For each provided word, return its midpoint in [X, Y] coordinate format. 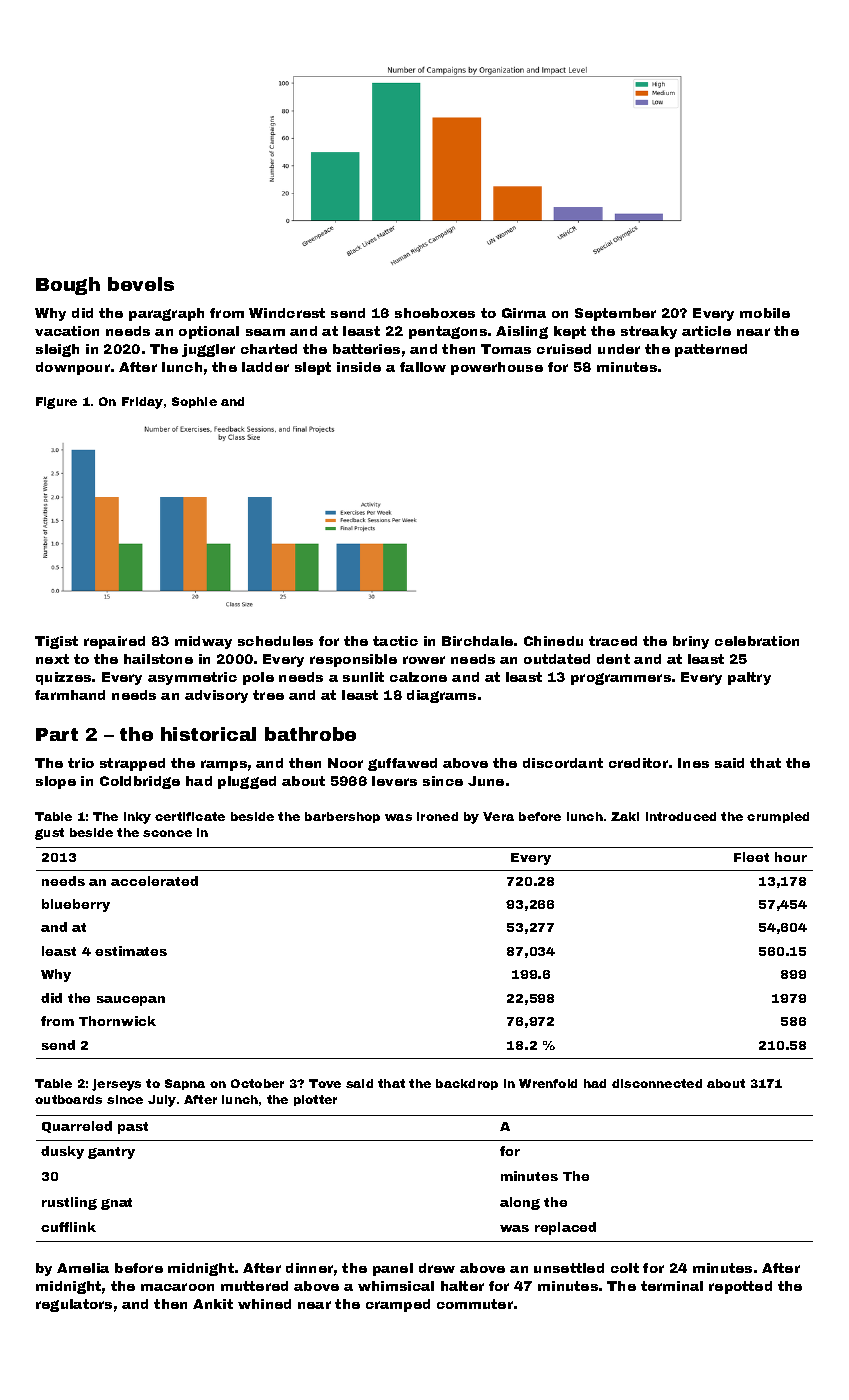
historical [208, 734]
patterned [711, 350]
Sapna [185, 1084]
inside [359, 367]
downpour [73, 368]
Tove [325, 1083]
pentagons [448, 332]
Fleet [751, 857]
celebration [757, 641]
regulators [74, 1305]
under [619, 349]
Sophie [194, 402]
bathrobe [310, 734]
